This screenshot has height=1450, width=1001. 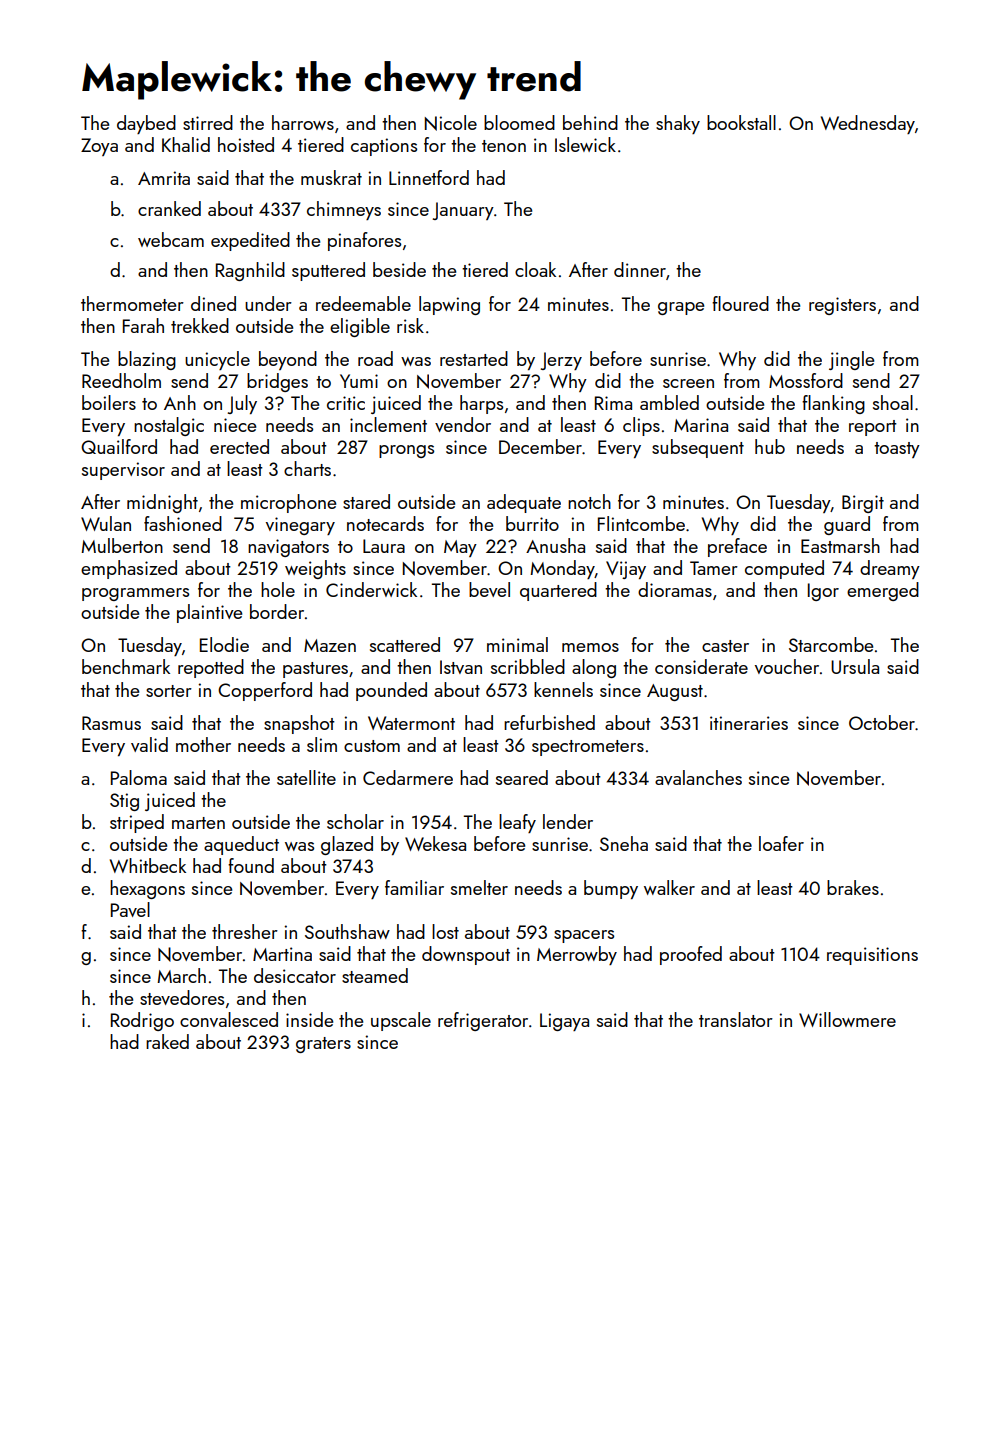 What do you see at coordinates (366, 501) in the screenshot?
I see `stared` at bounding box center [366, 501].
